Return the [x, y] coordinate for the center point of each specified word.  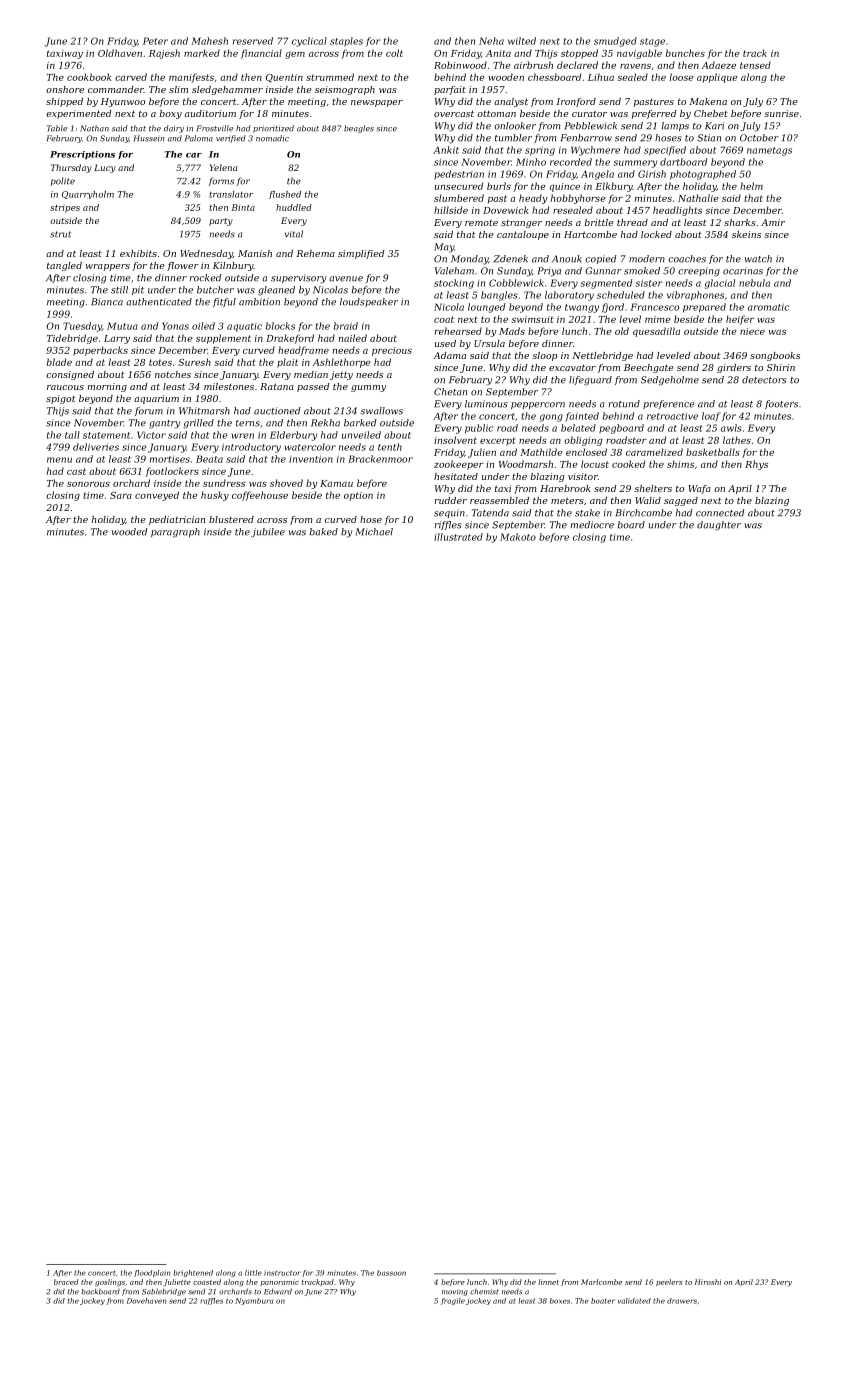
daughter [719, 526]
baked [324, 532]
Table [56, 128]
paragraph [175, 533]
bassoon [391, 1273]
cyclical [309, 42]
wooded [129, 532]
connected [720, 513]
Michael [374, 532]
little [253, 1273]
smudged [615, 42]
